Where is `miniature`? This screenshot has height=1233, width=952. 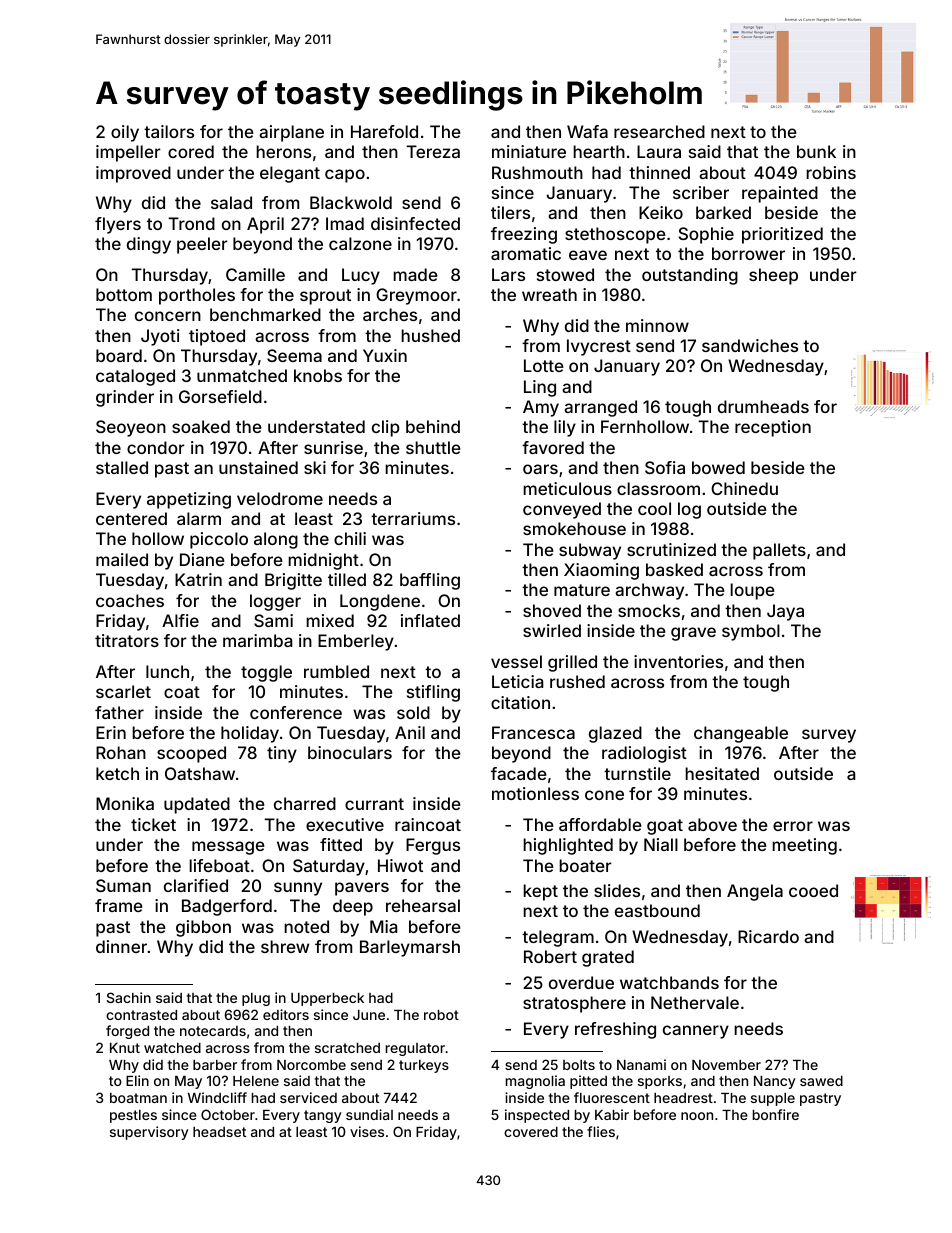 miniature is located at coordinates (529, 151).
